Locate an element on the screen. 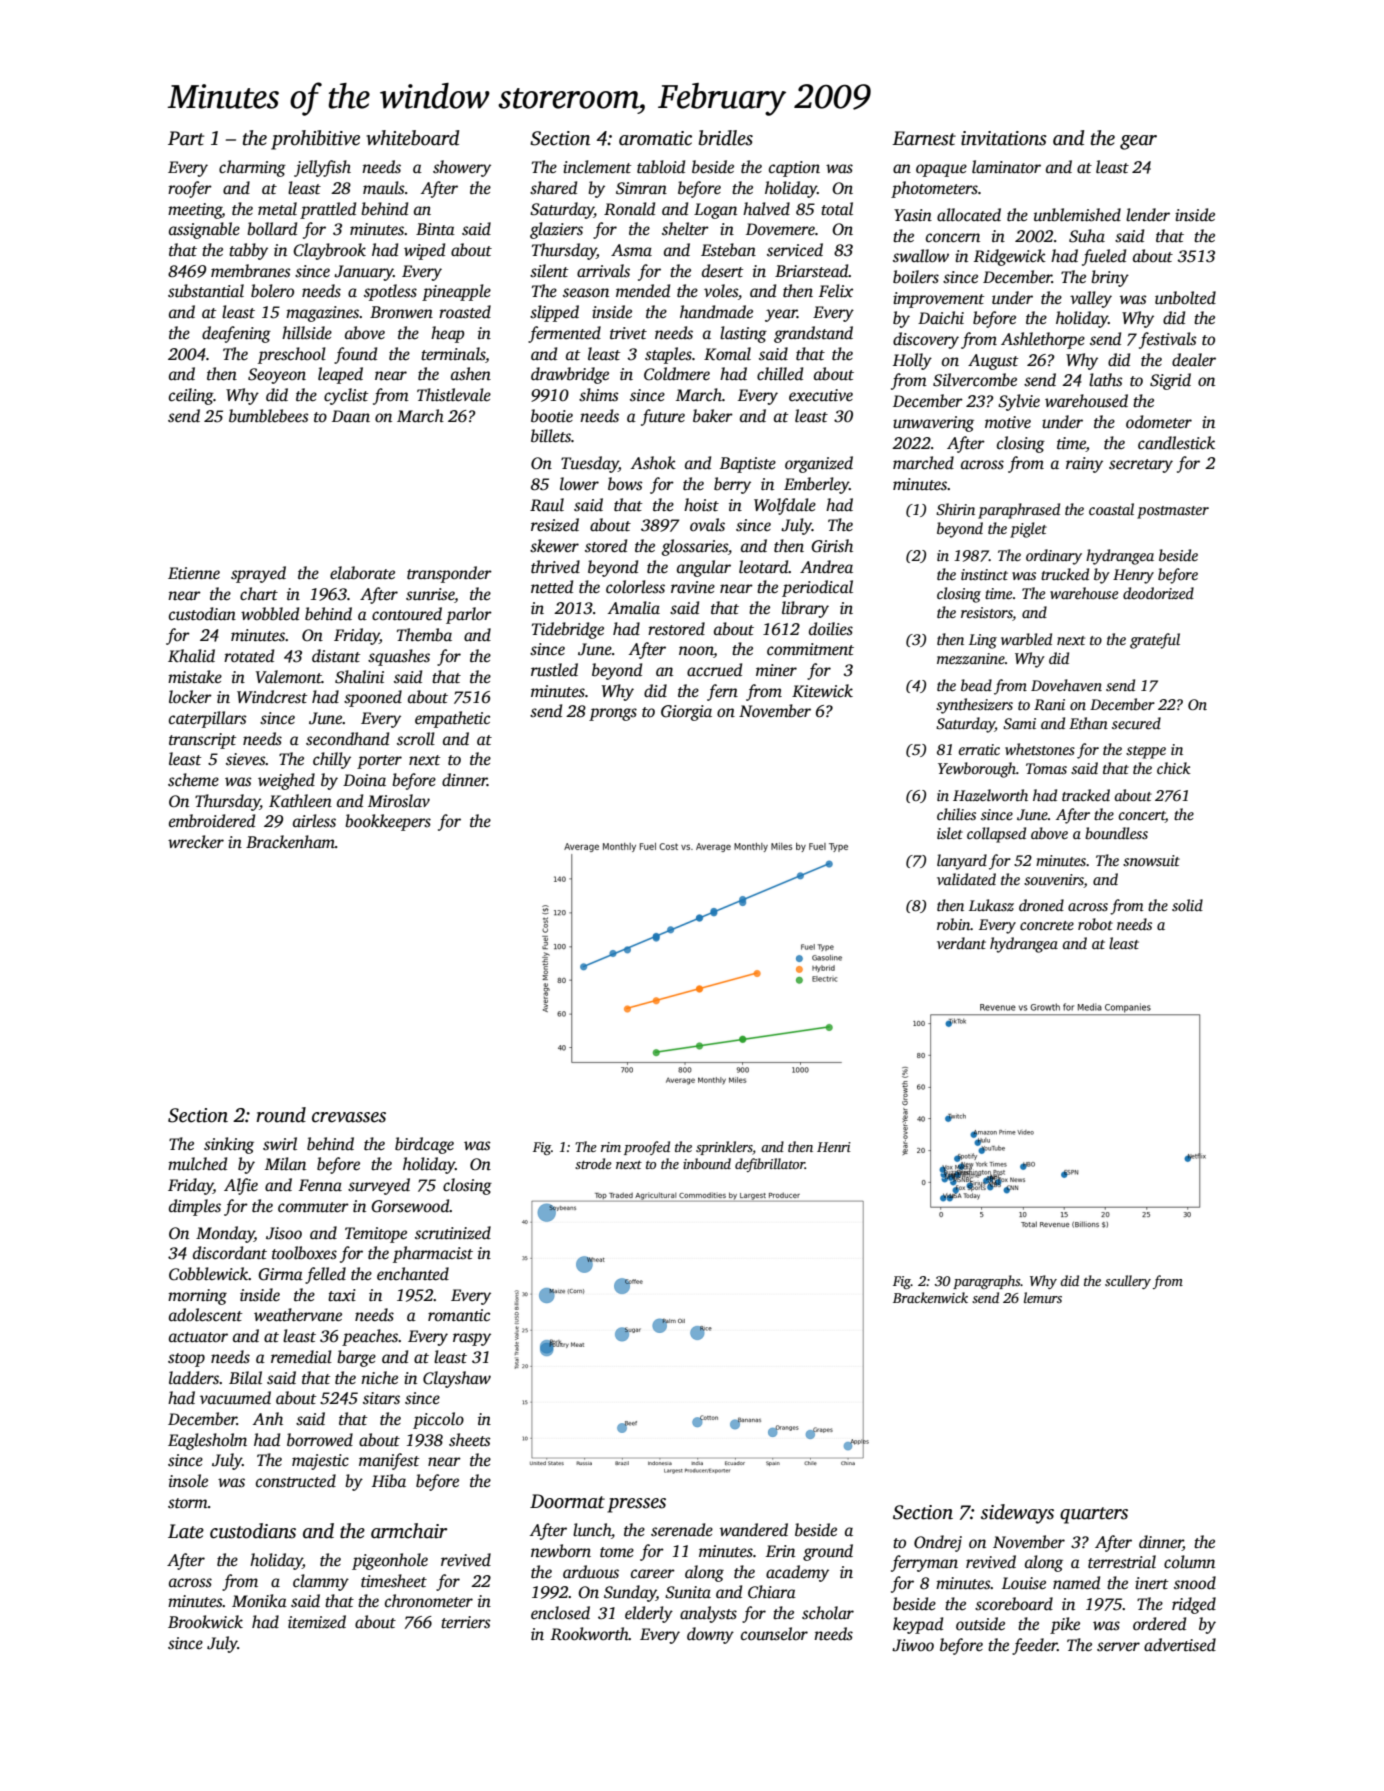  crevasses is located at coordinates (349, 1117).
